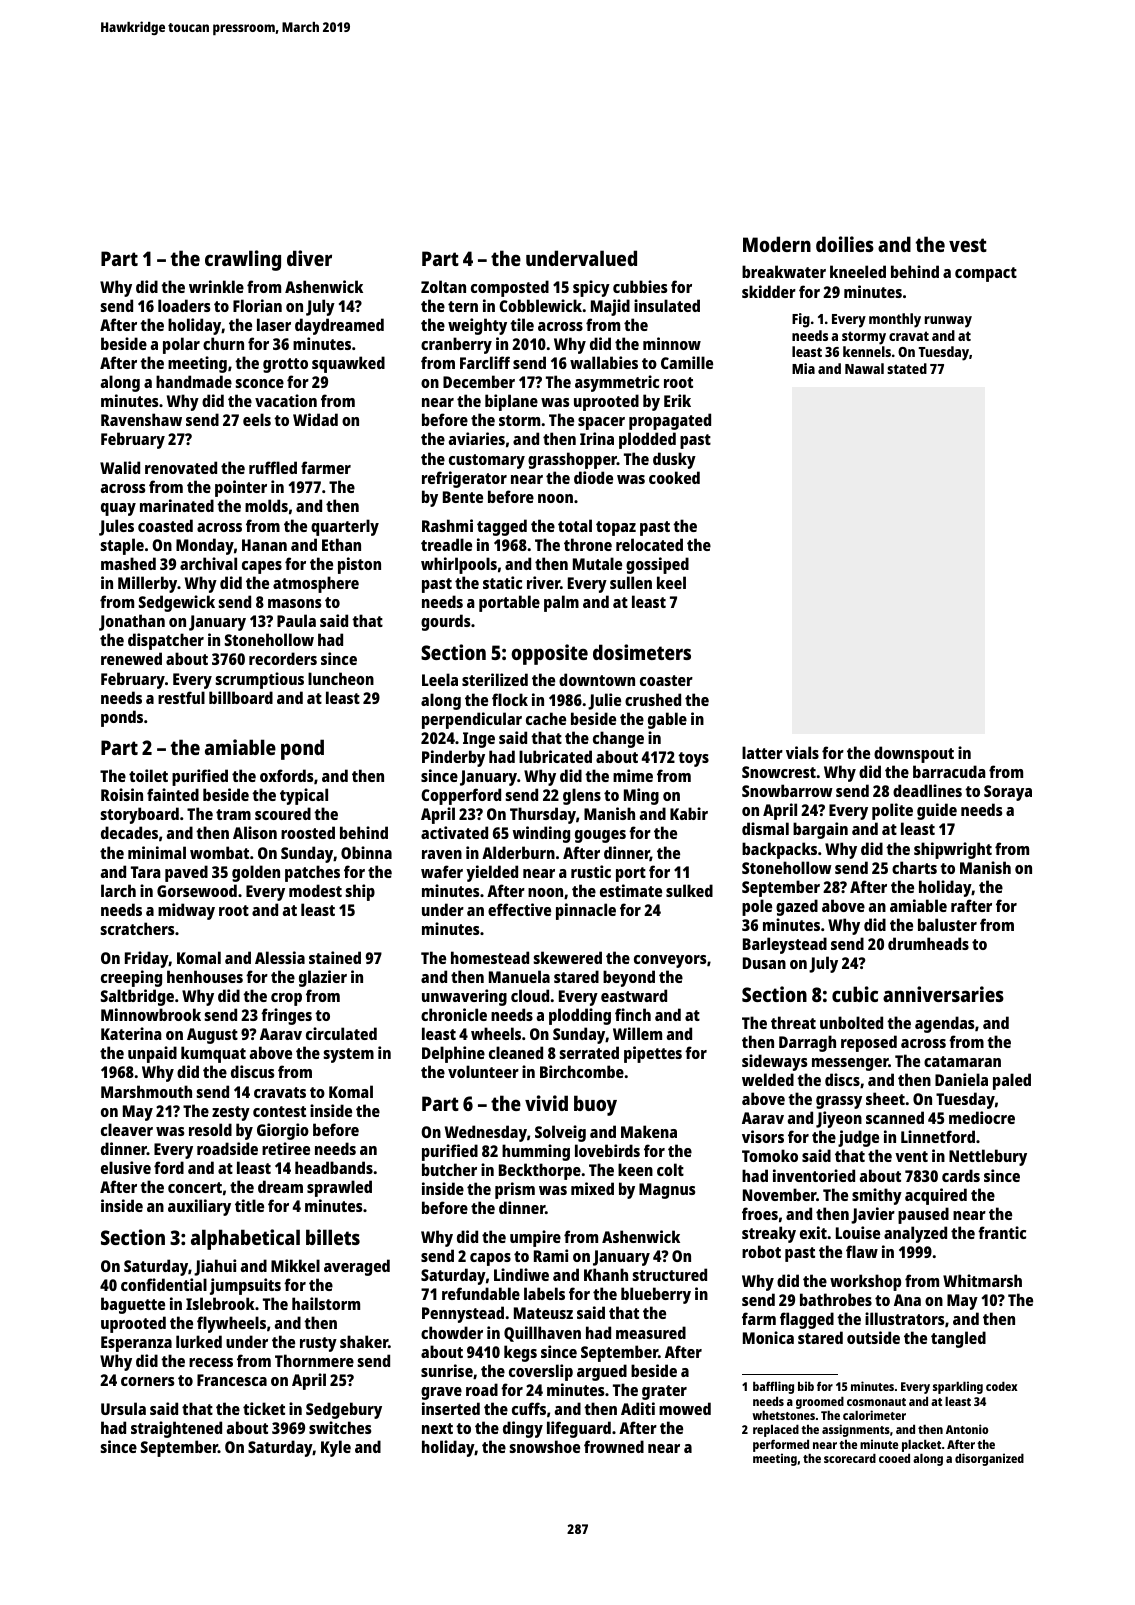  What do you see at coordinates (631, 890) in the screenshot?
I see `estimate` at bounding box center [631, 890].
